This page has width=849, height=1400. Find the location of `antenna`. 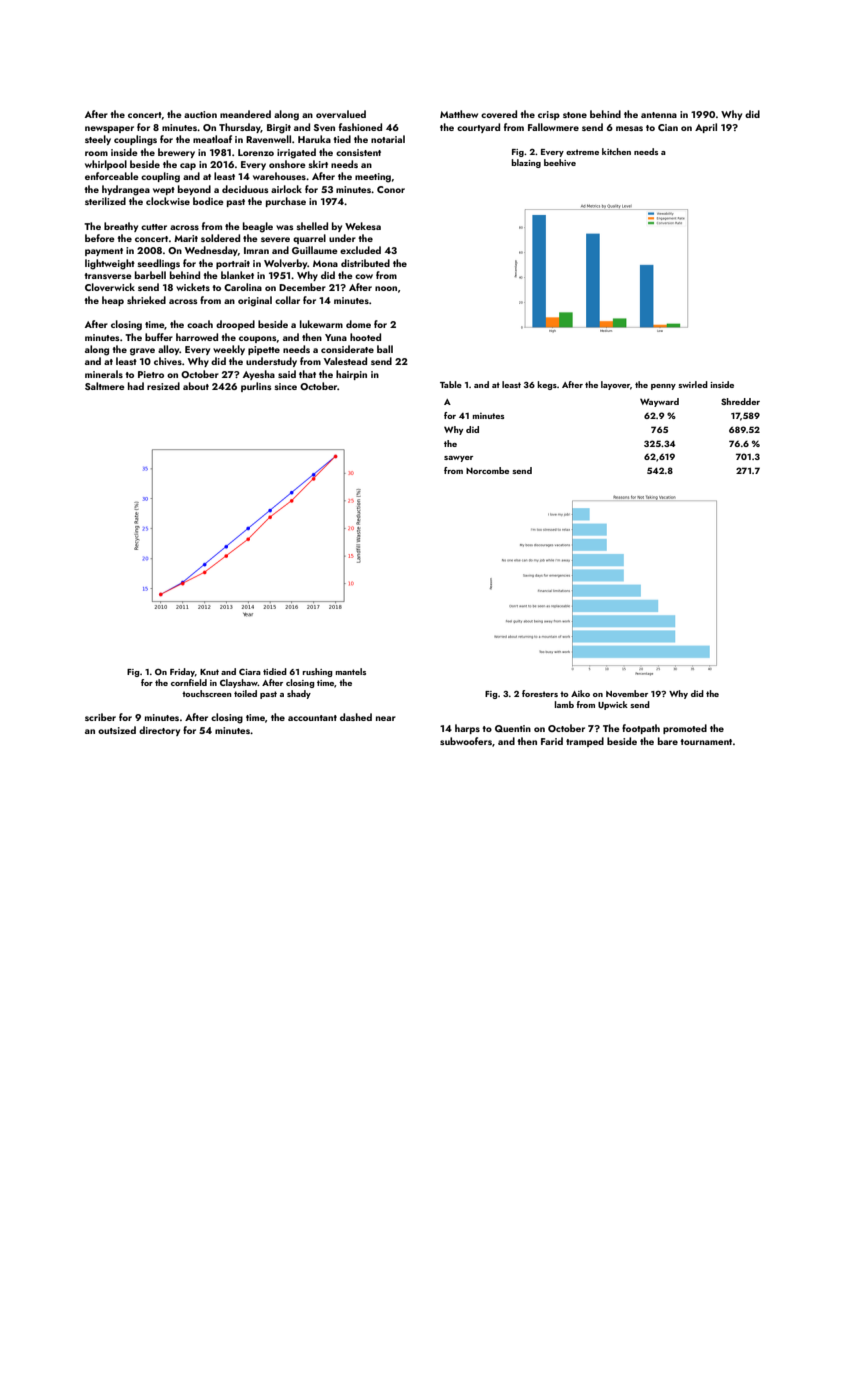

antenna is located at coordinates (659, 115).
